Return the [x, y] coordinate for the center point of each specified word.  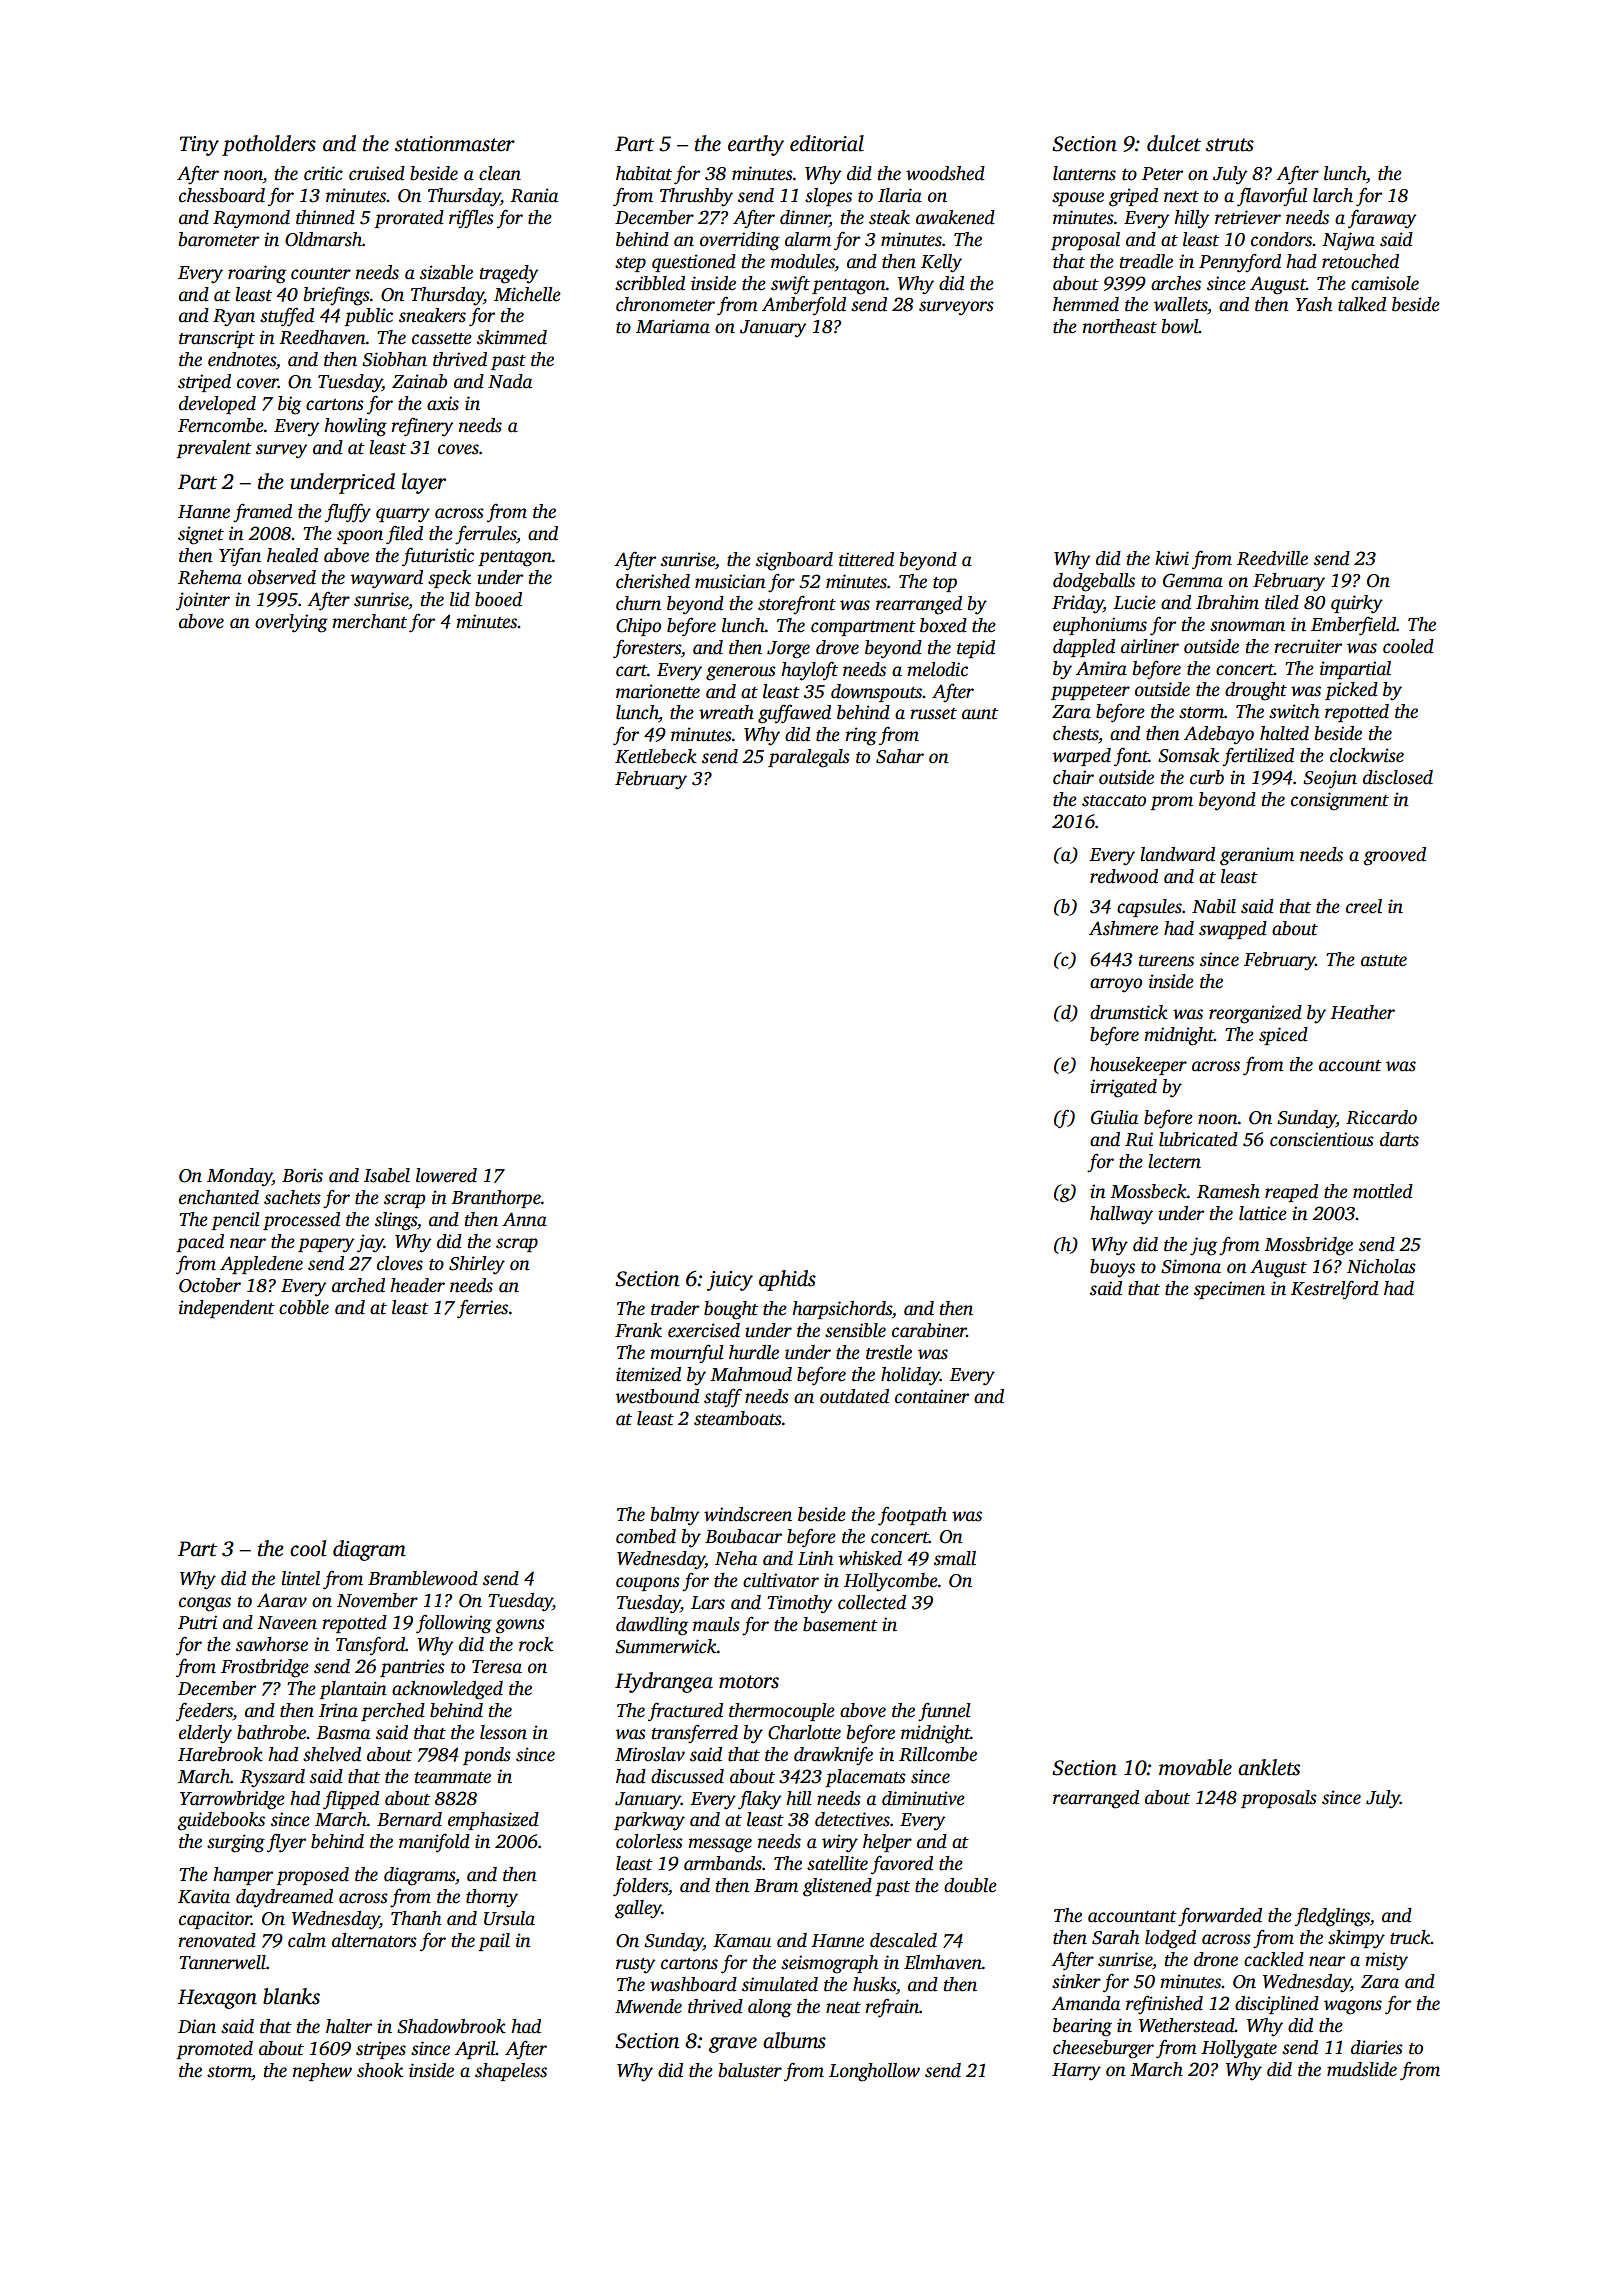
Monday [239, 1177]
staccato [1114, 801]
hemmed [1086, 304]
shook [380, 2070]
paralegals [809, 758]
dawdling [652, 1626]
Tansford [370, 1646]
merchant [369, 621]
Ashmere [1123, 928]
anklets [1269, 1767]
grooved [1394, 856]
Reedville [1272, 558]
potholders [269, 145]
